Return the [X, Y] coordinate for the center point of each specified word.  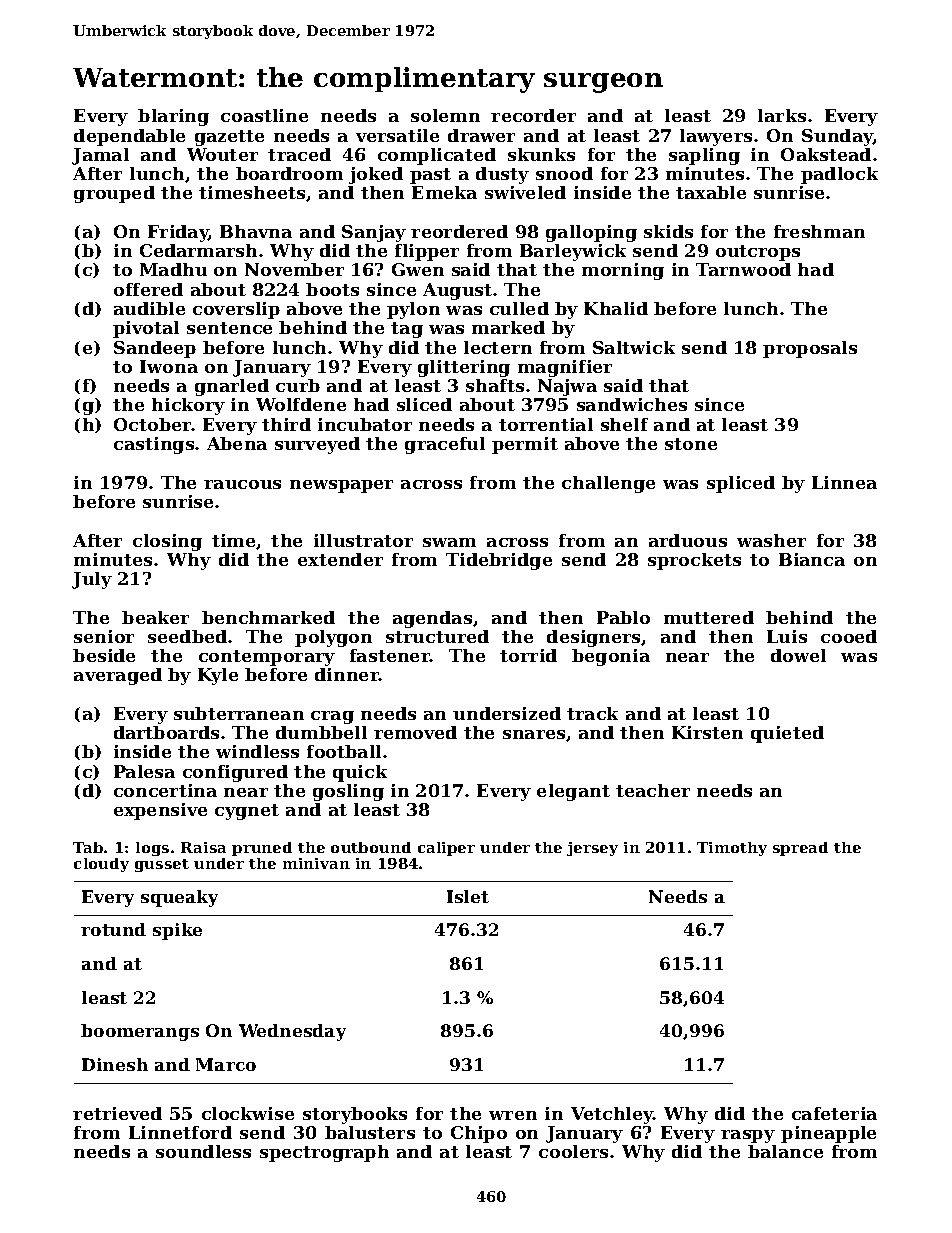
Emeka [444, 192]
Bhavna [256, 231]
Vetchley [612, 1115]
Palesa [144, 771]
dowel [798, 655]
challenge [608, 484]
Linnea [844, 482]
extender [340, 559]
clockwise [248, 1113]
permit [525, 445]
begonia [611, 657]
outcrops [758, 253]
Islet [468, 896]
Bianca [812, 559]
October [153, 424]
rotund [113, 929]
